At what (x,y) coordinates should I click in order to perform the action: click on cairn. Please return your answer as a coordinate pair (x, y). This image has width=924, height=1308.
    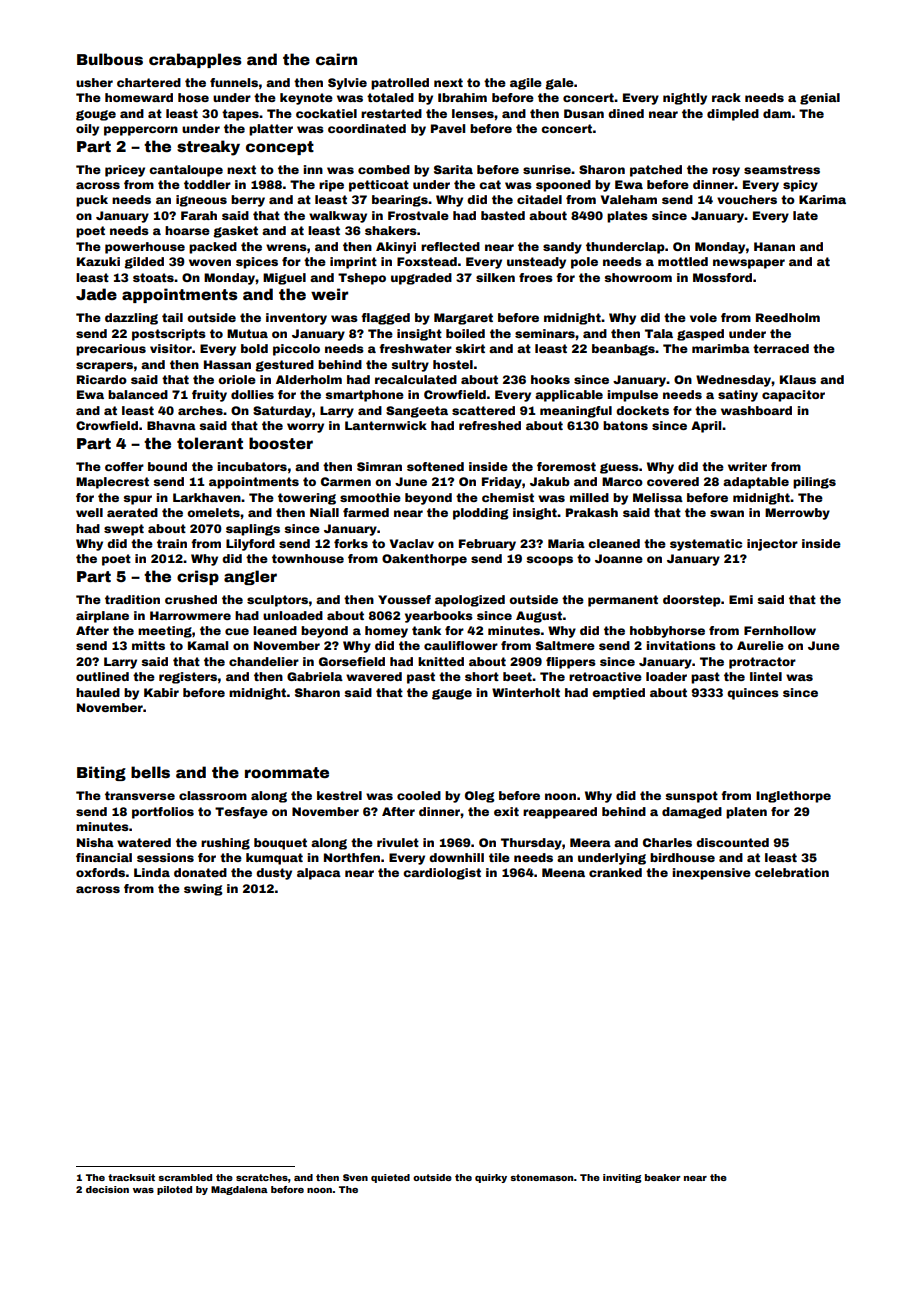
    Looking at the image, I should click on (336, 59).
